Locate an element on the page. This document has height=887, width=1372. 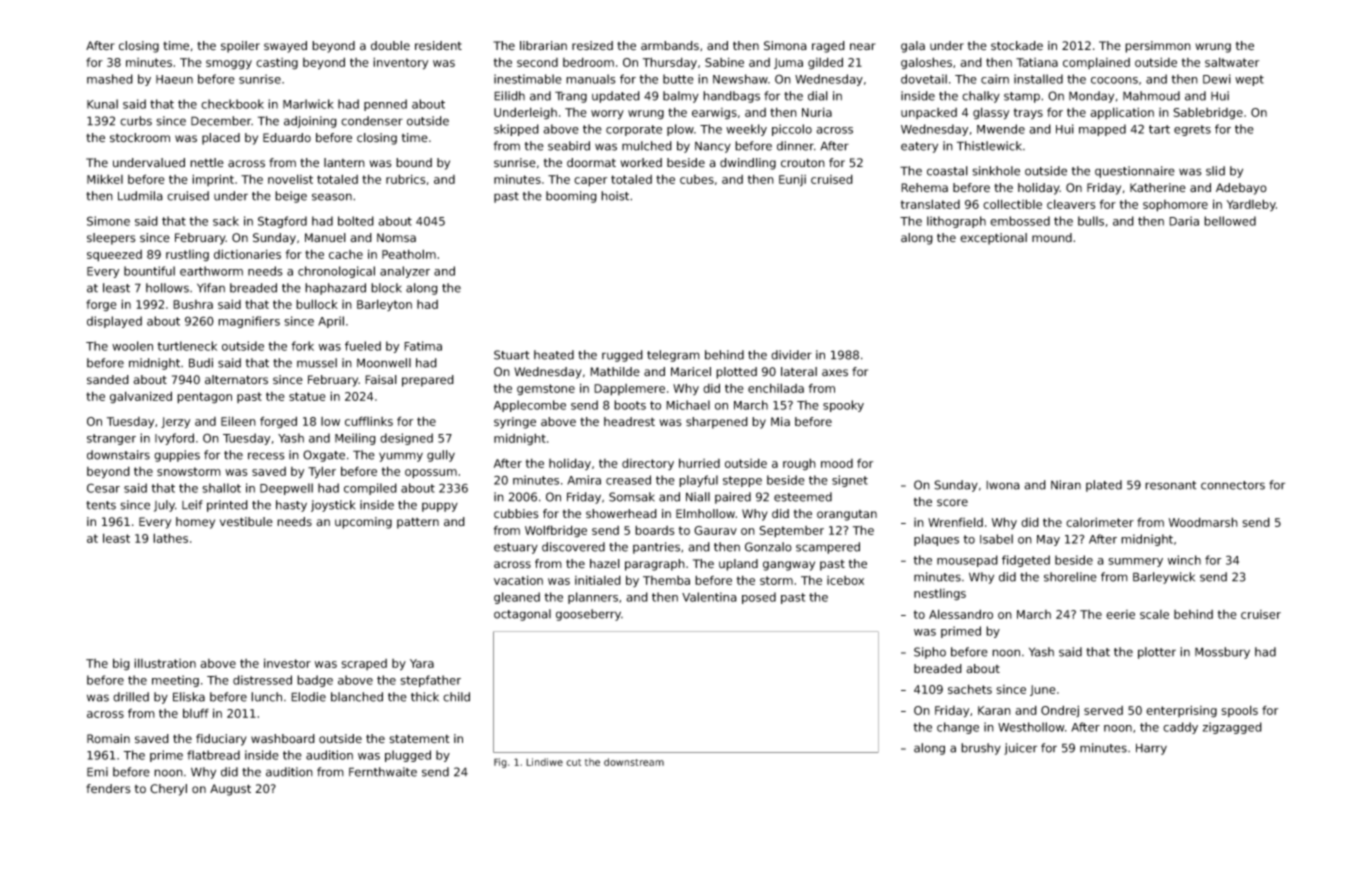
mound is located at coordinates (1052, 238).
